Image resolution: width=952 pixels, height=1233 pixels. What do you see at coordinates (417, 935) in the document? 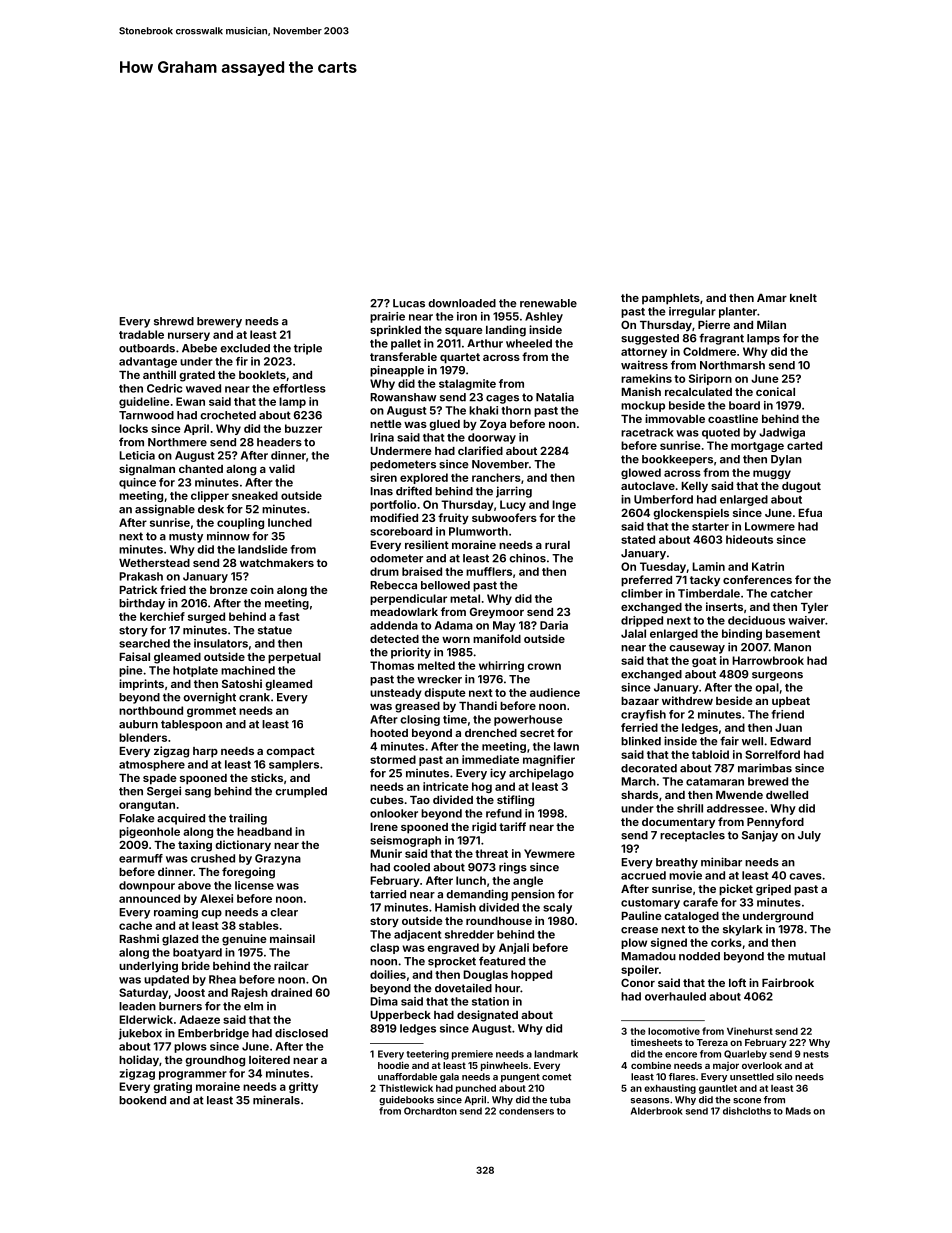
I see `adjacent` at bounding box center [417, 935].
